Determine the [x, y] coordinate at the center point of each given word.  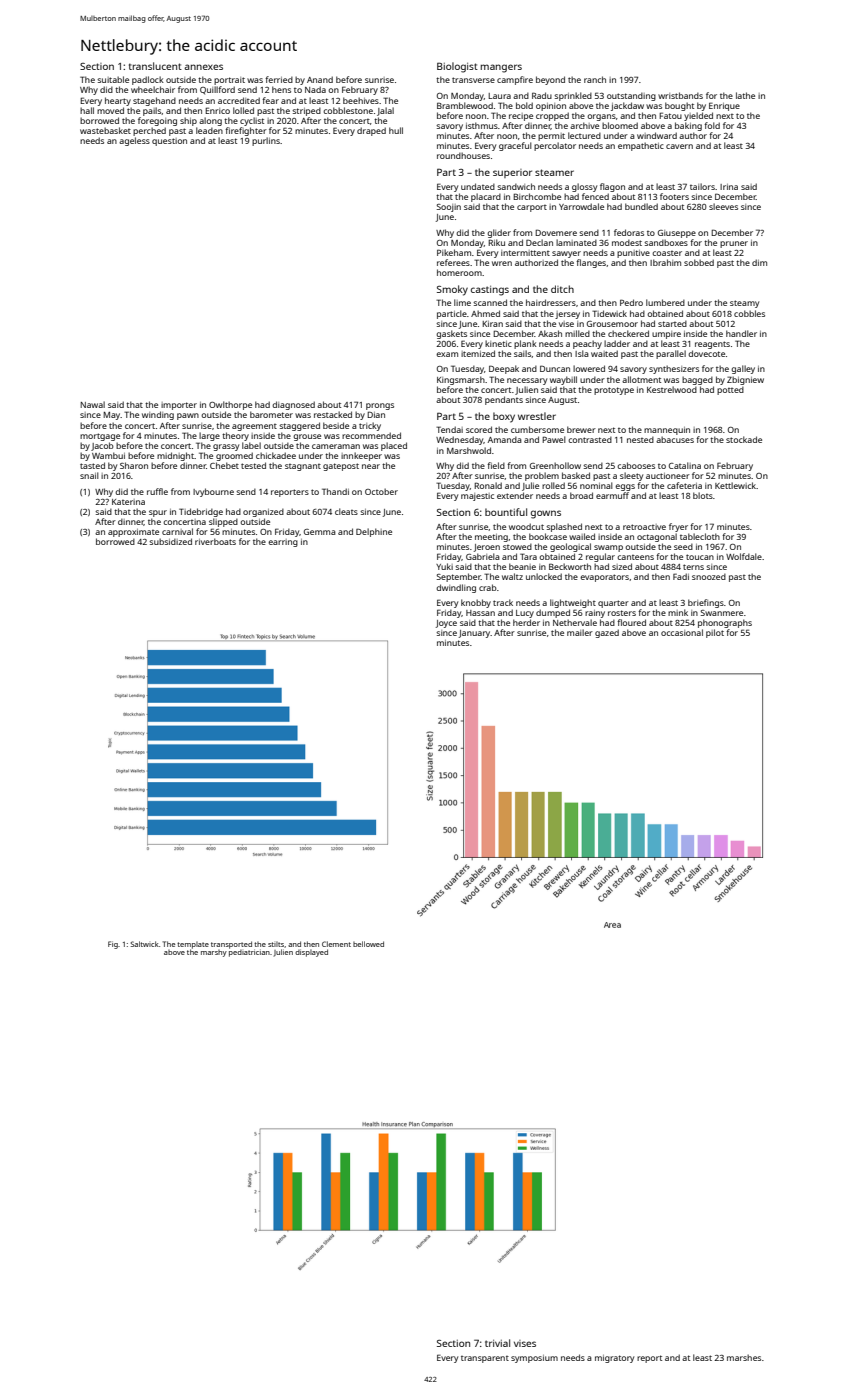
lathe [745, 95]
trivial [497, 1343]
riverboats [215, 541]
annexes [203, 67]
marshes [744, 1357]
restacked [333, 414]
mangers [501, 68]
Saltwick [145, 944]
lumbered [665, 302]
